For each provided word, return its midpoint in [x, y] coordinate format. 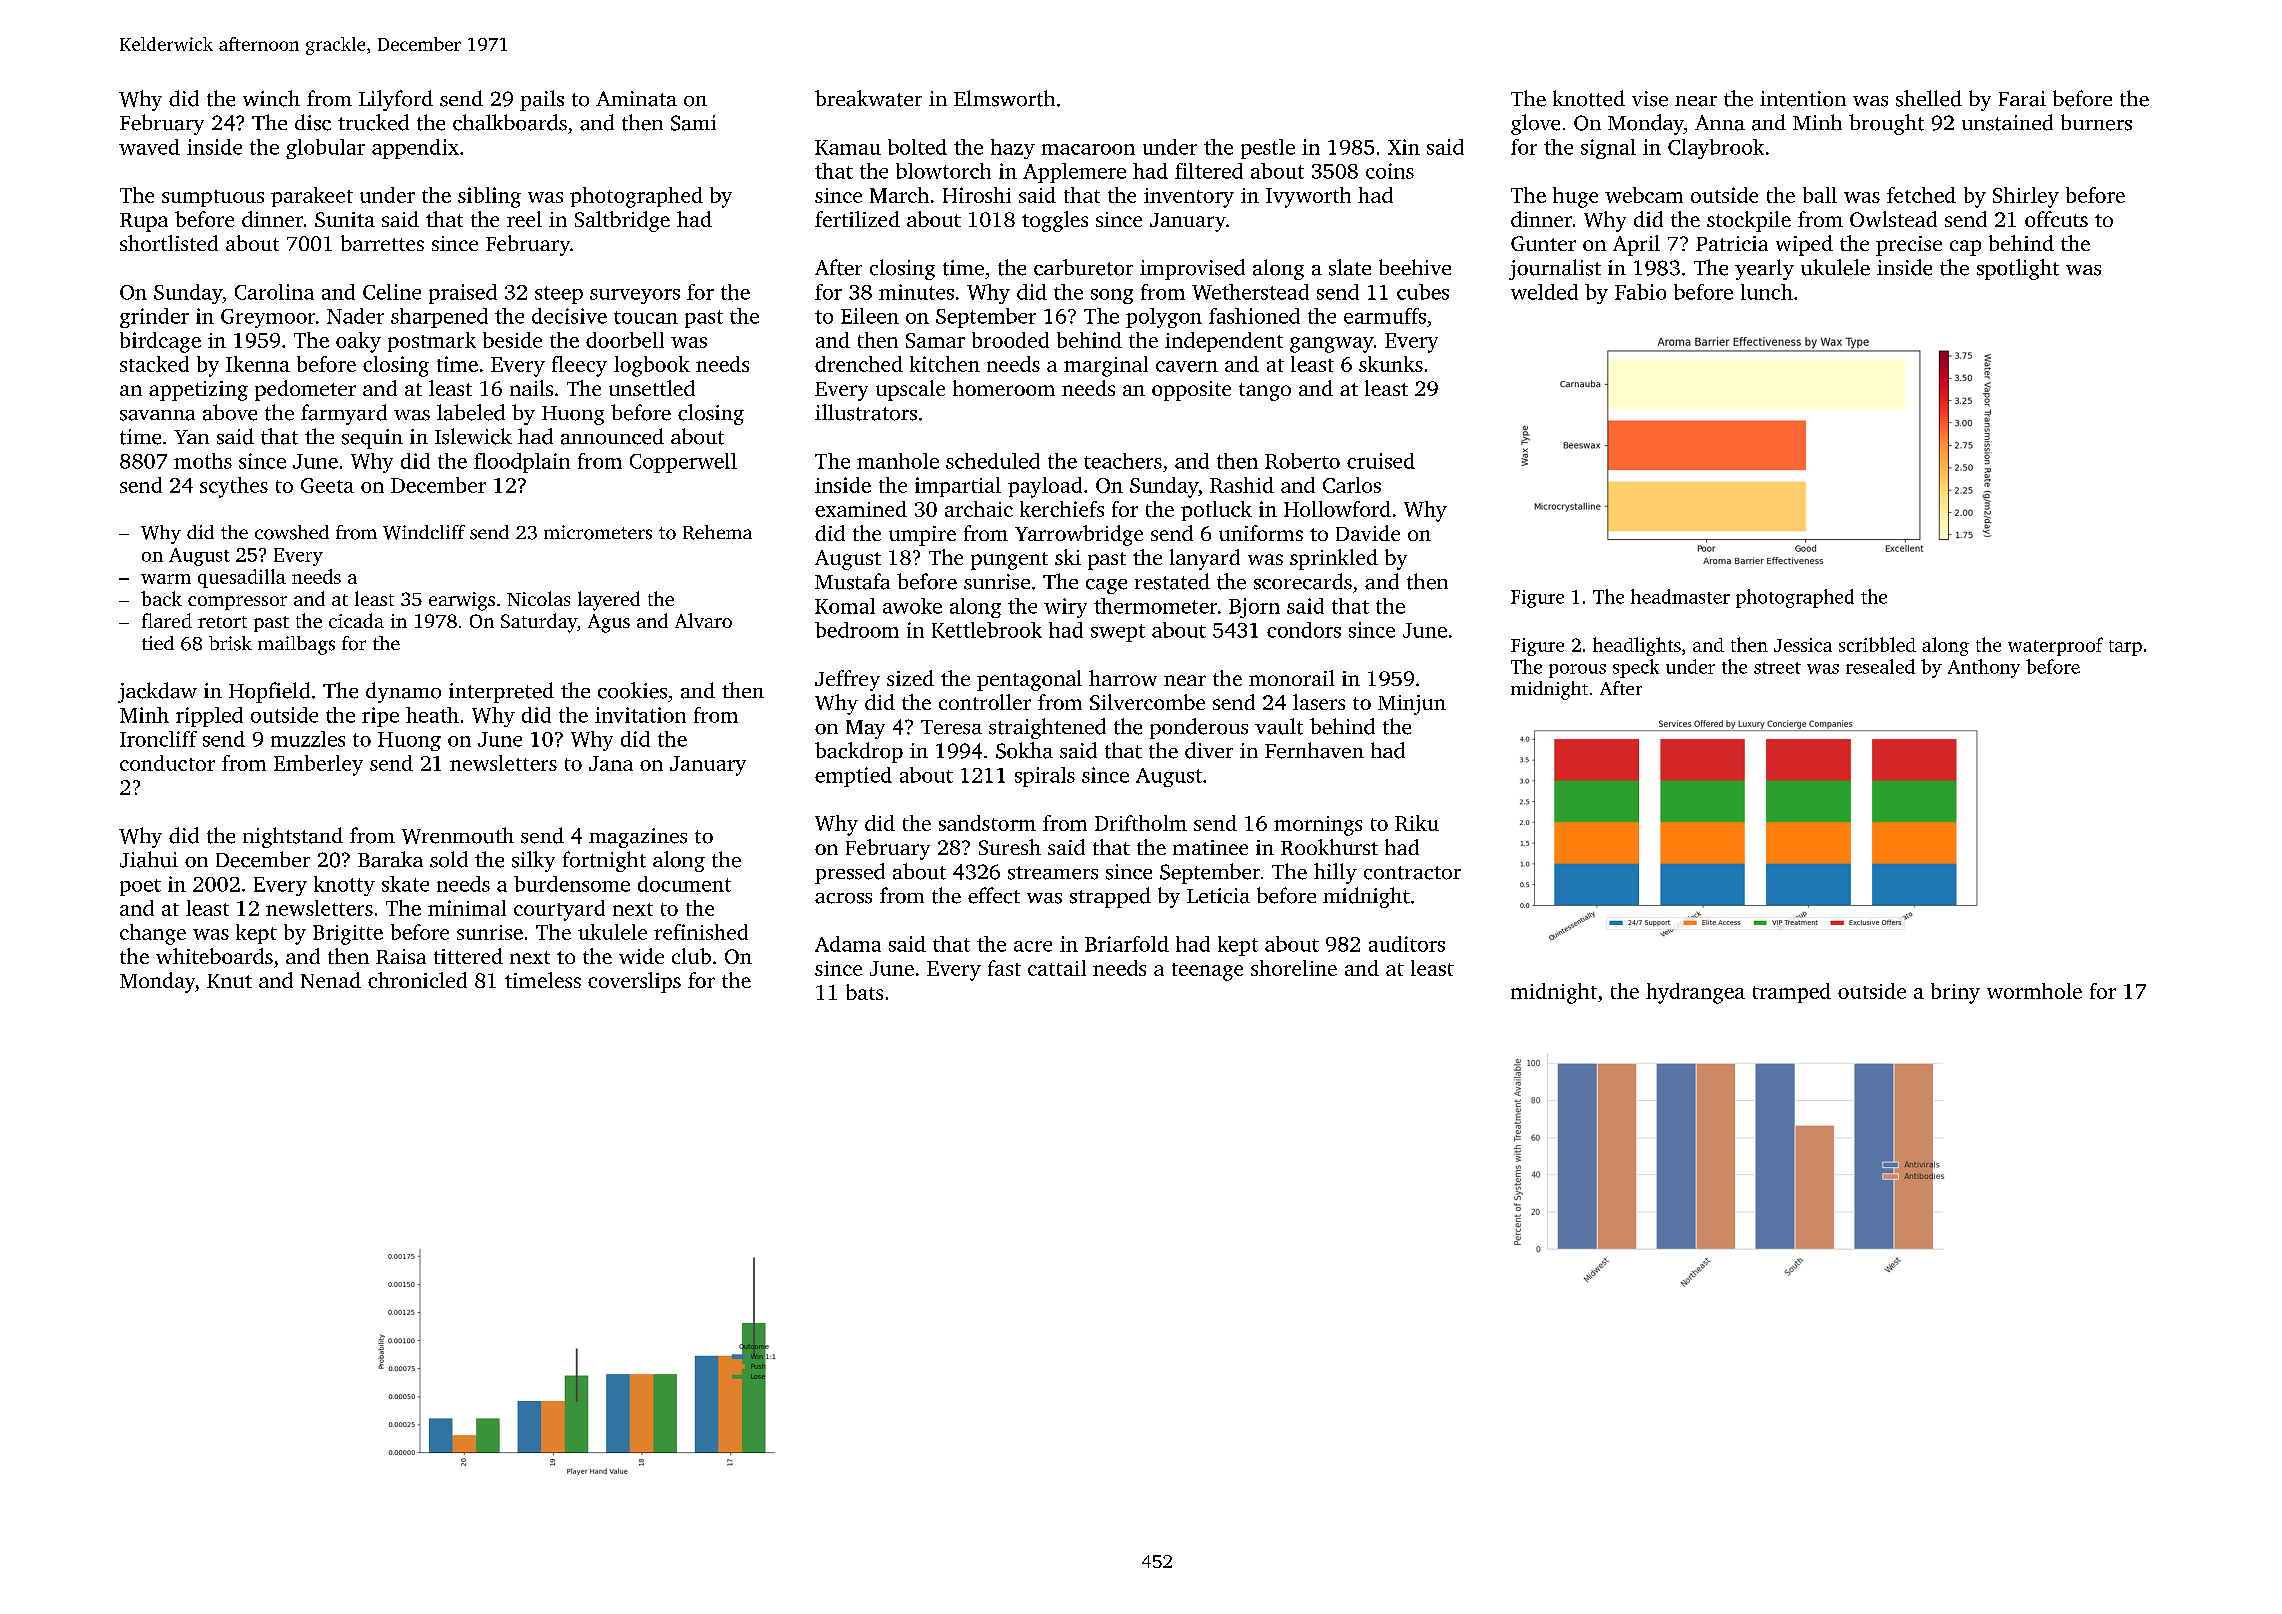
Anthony [1984, 668]
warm [166, 579]
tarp [2125, 648]
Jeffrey [847, 680]
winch [271, 98]
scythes [234, 487]
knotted [1589, 98]
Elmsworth [1004, 98]
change [153, 934]
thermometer [1155, 606]
